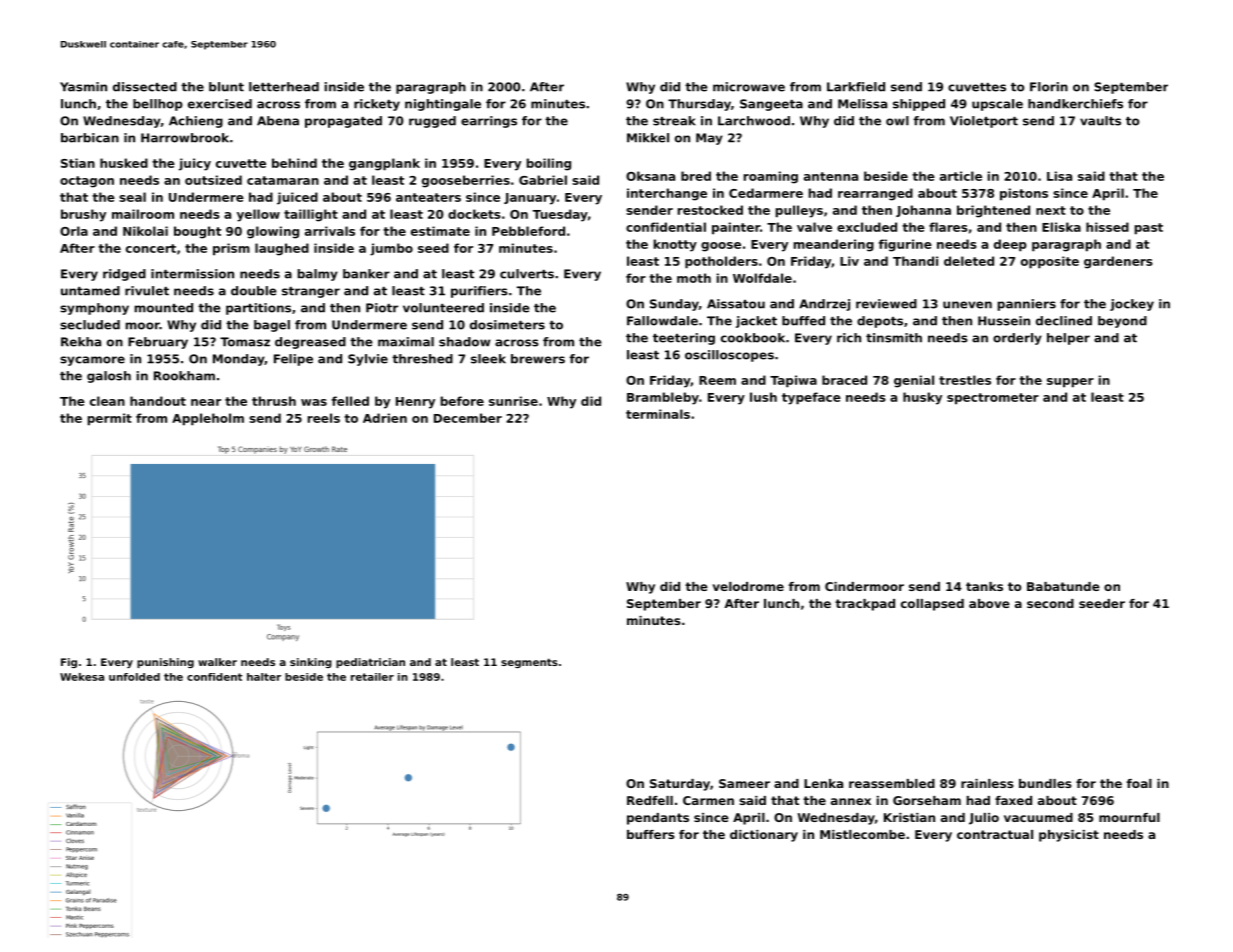 The image size is (1233, 952). Describe the element at coordinates (529, 663) in the screenshot. I see `segments` at that location.
